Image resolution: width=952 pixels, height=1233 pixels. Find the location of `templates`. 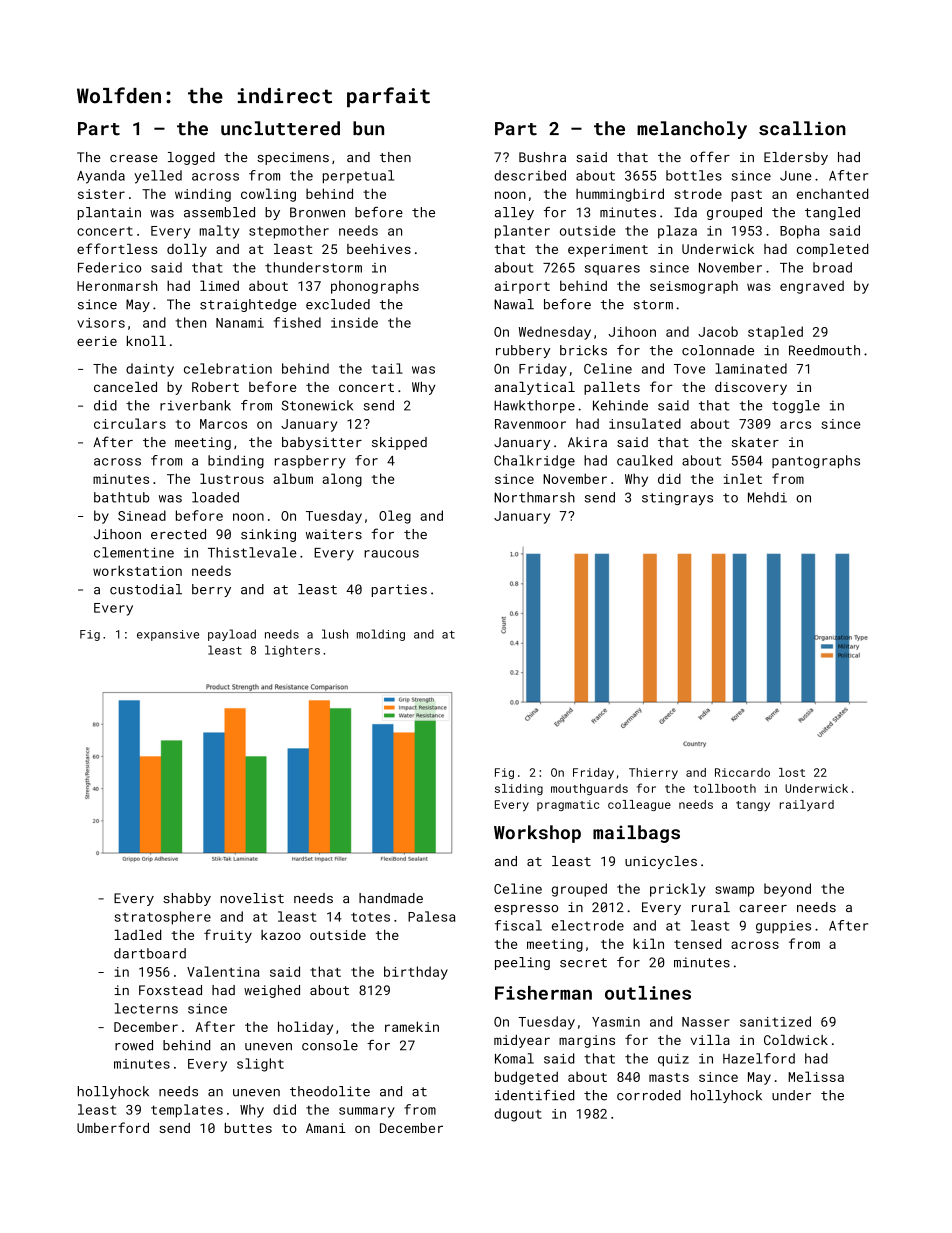

templates is located at coordinates (187, 1111).
